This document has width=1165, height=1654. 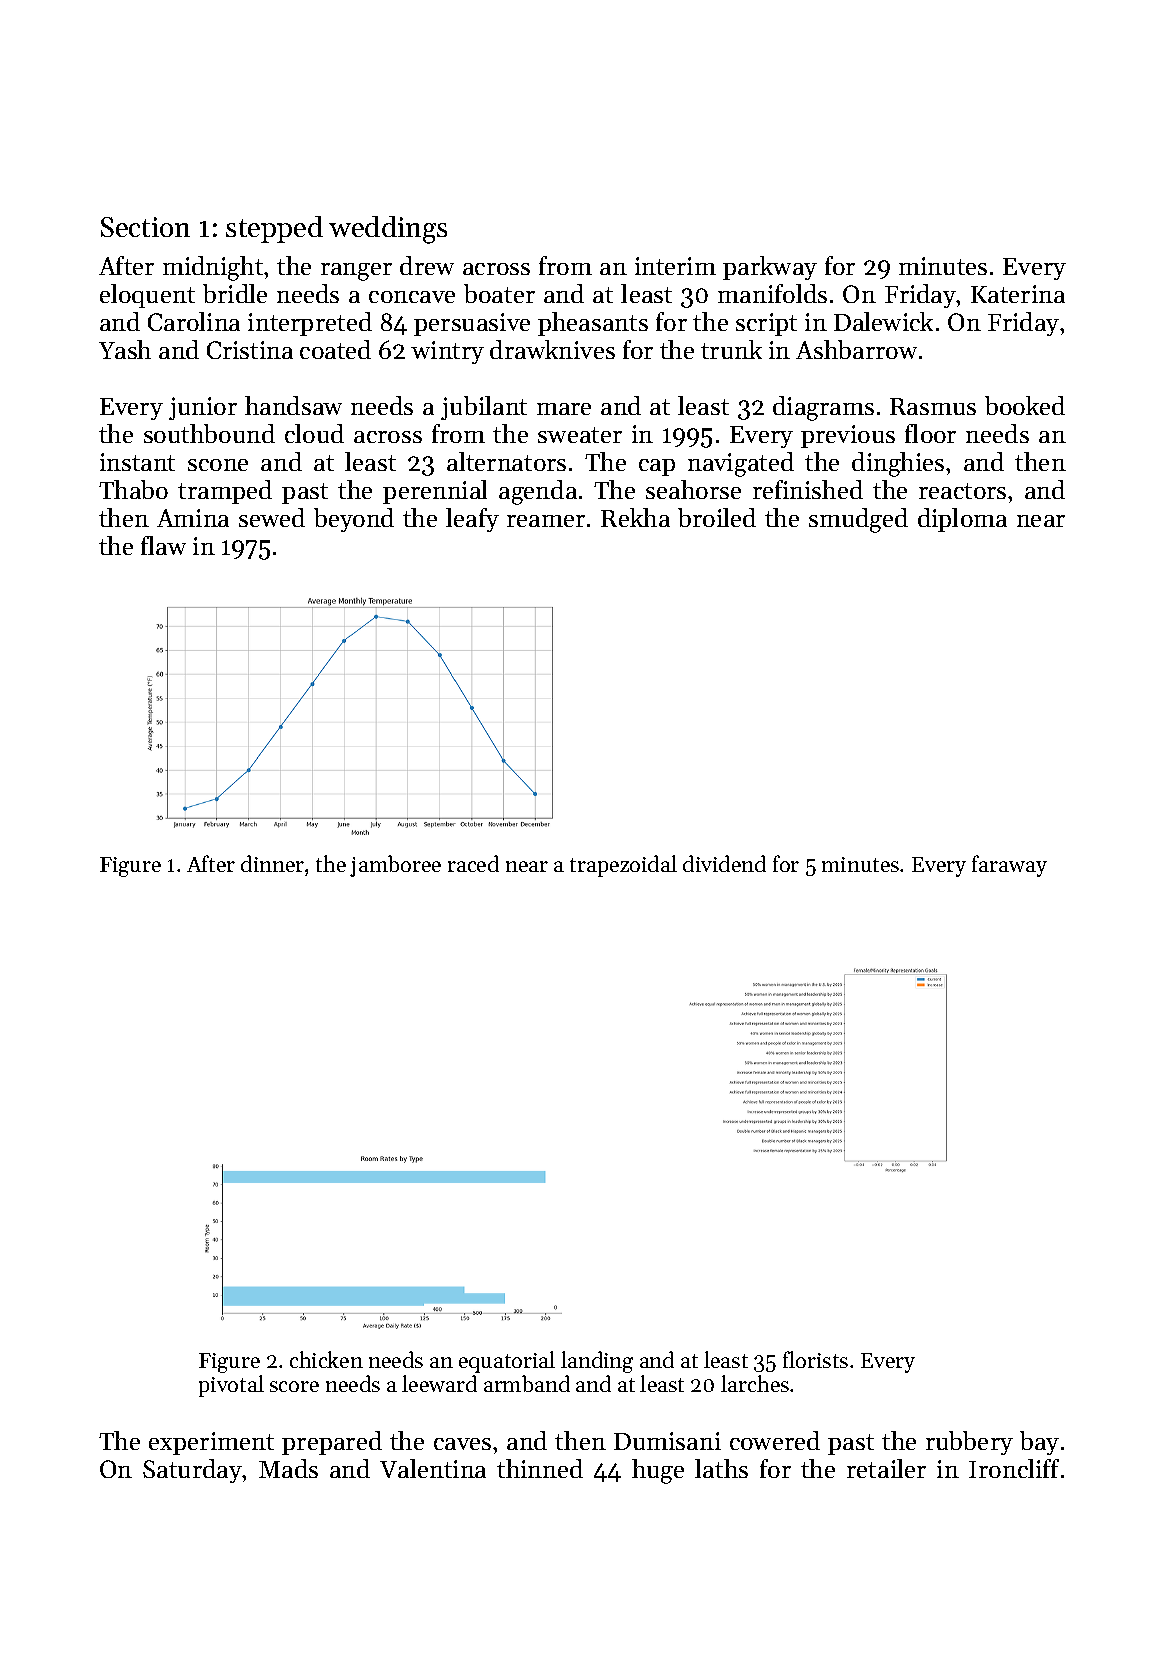 I want to click on armband, so click(x=527, y=1383).
